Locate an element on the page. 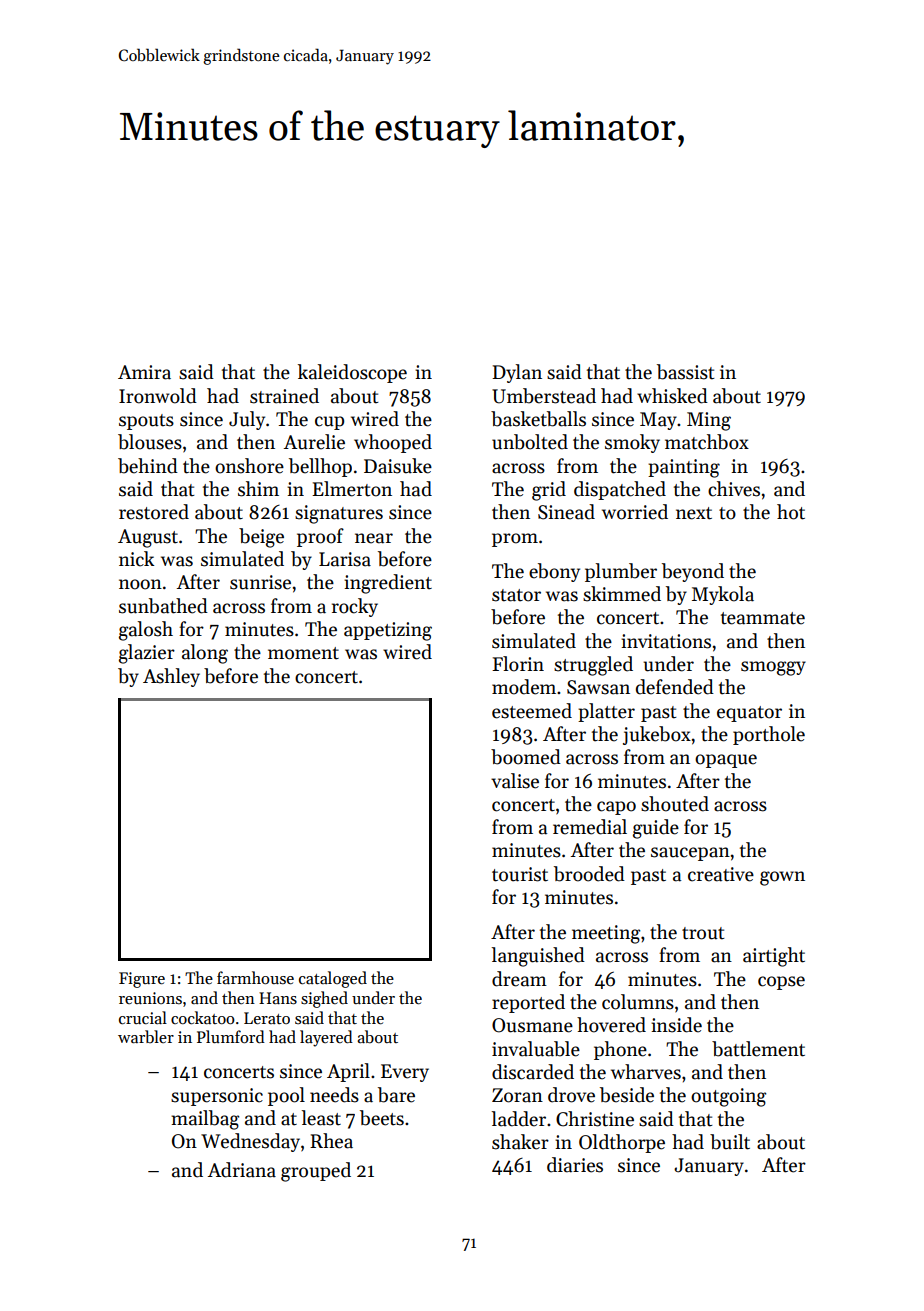 Image resolution: width=924 pixels, height=1311 pixels. grid is located at coordinates (549, 491).
